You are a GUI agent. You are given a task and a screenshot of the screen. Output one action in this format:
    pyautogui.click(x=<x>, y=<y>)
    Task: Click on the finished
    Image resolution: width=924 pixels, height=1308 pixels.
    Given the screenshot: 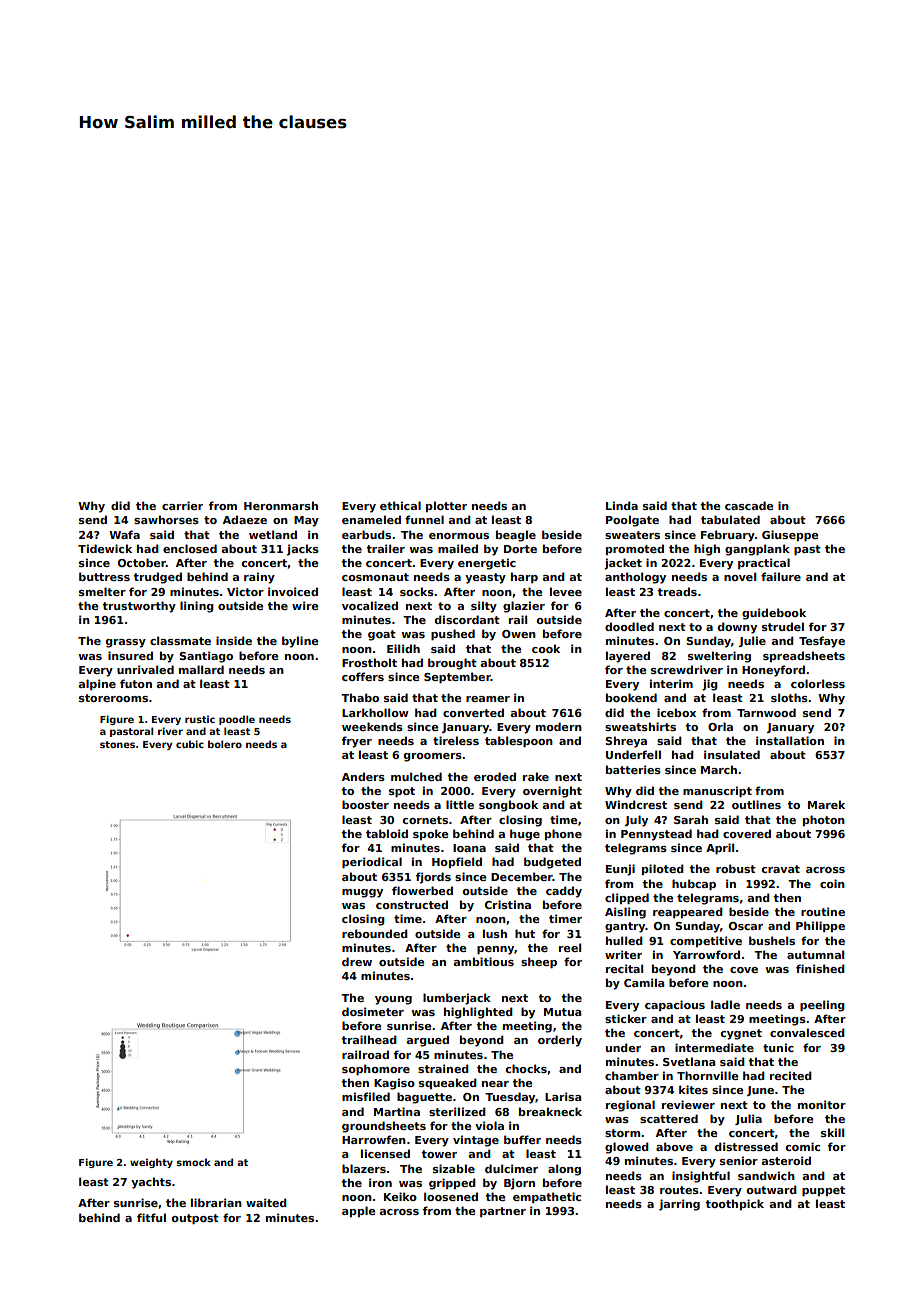 What is the action you would take?
    pyautogui.click(x=820, y=968)
